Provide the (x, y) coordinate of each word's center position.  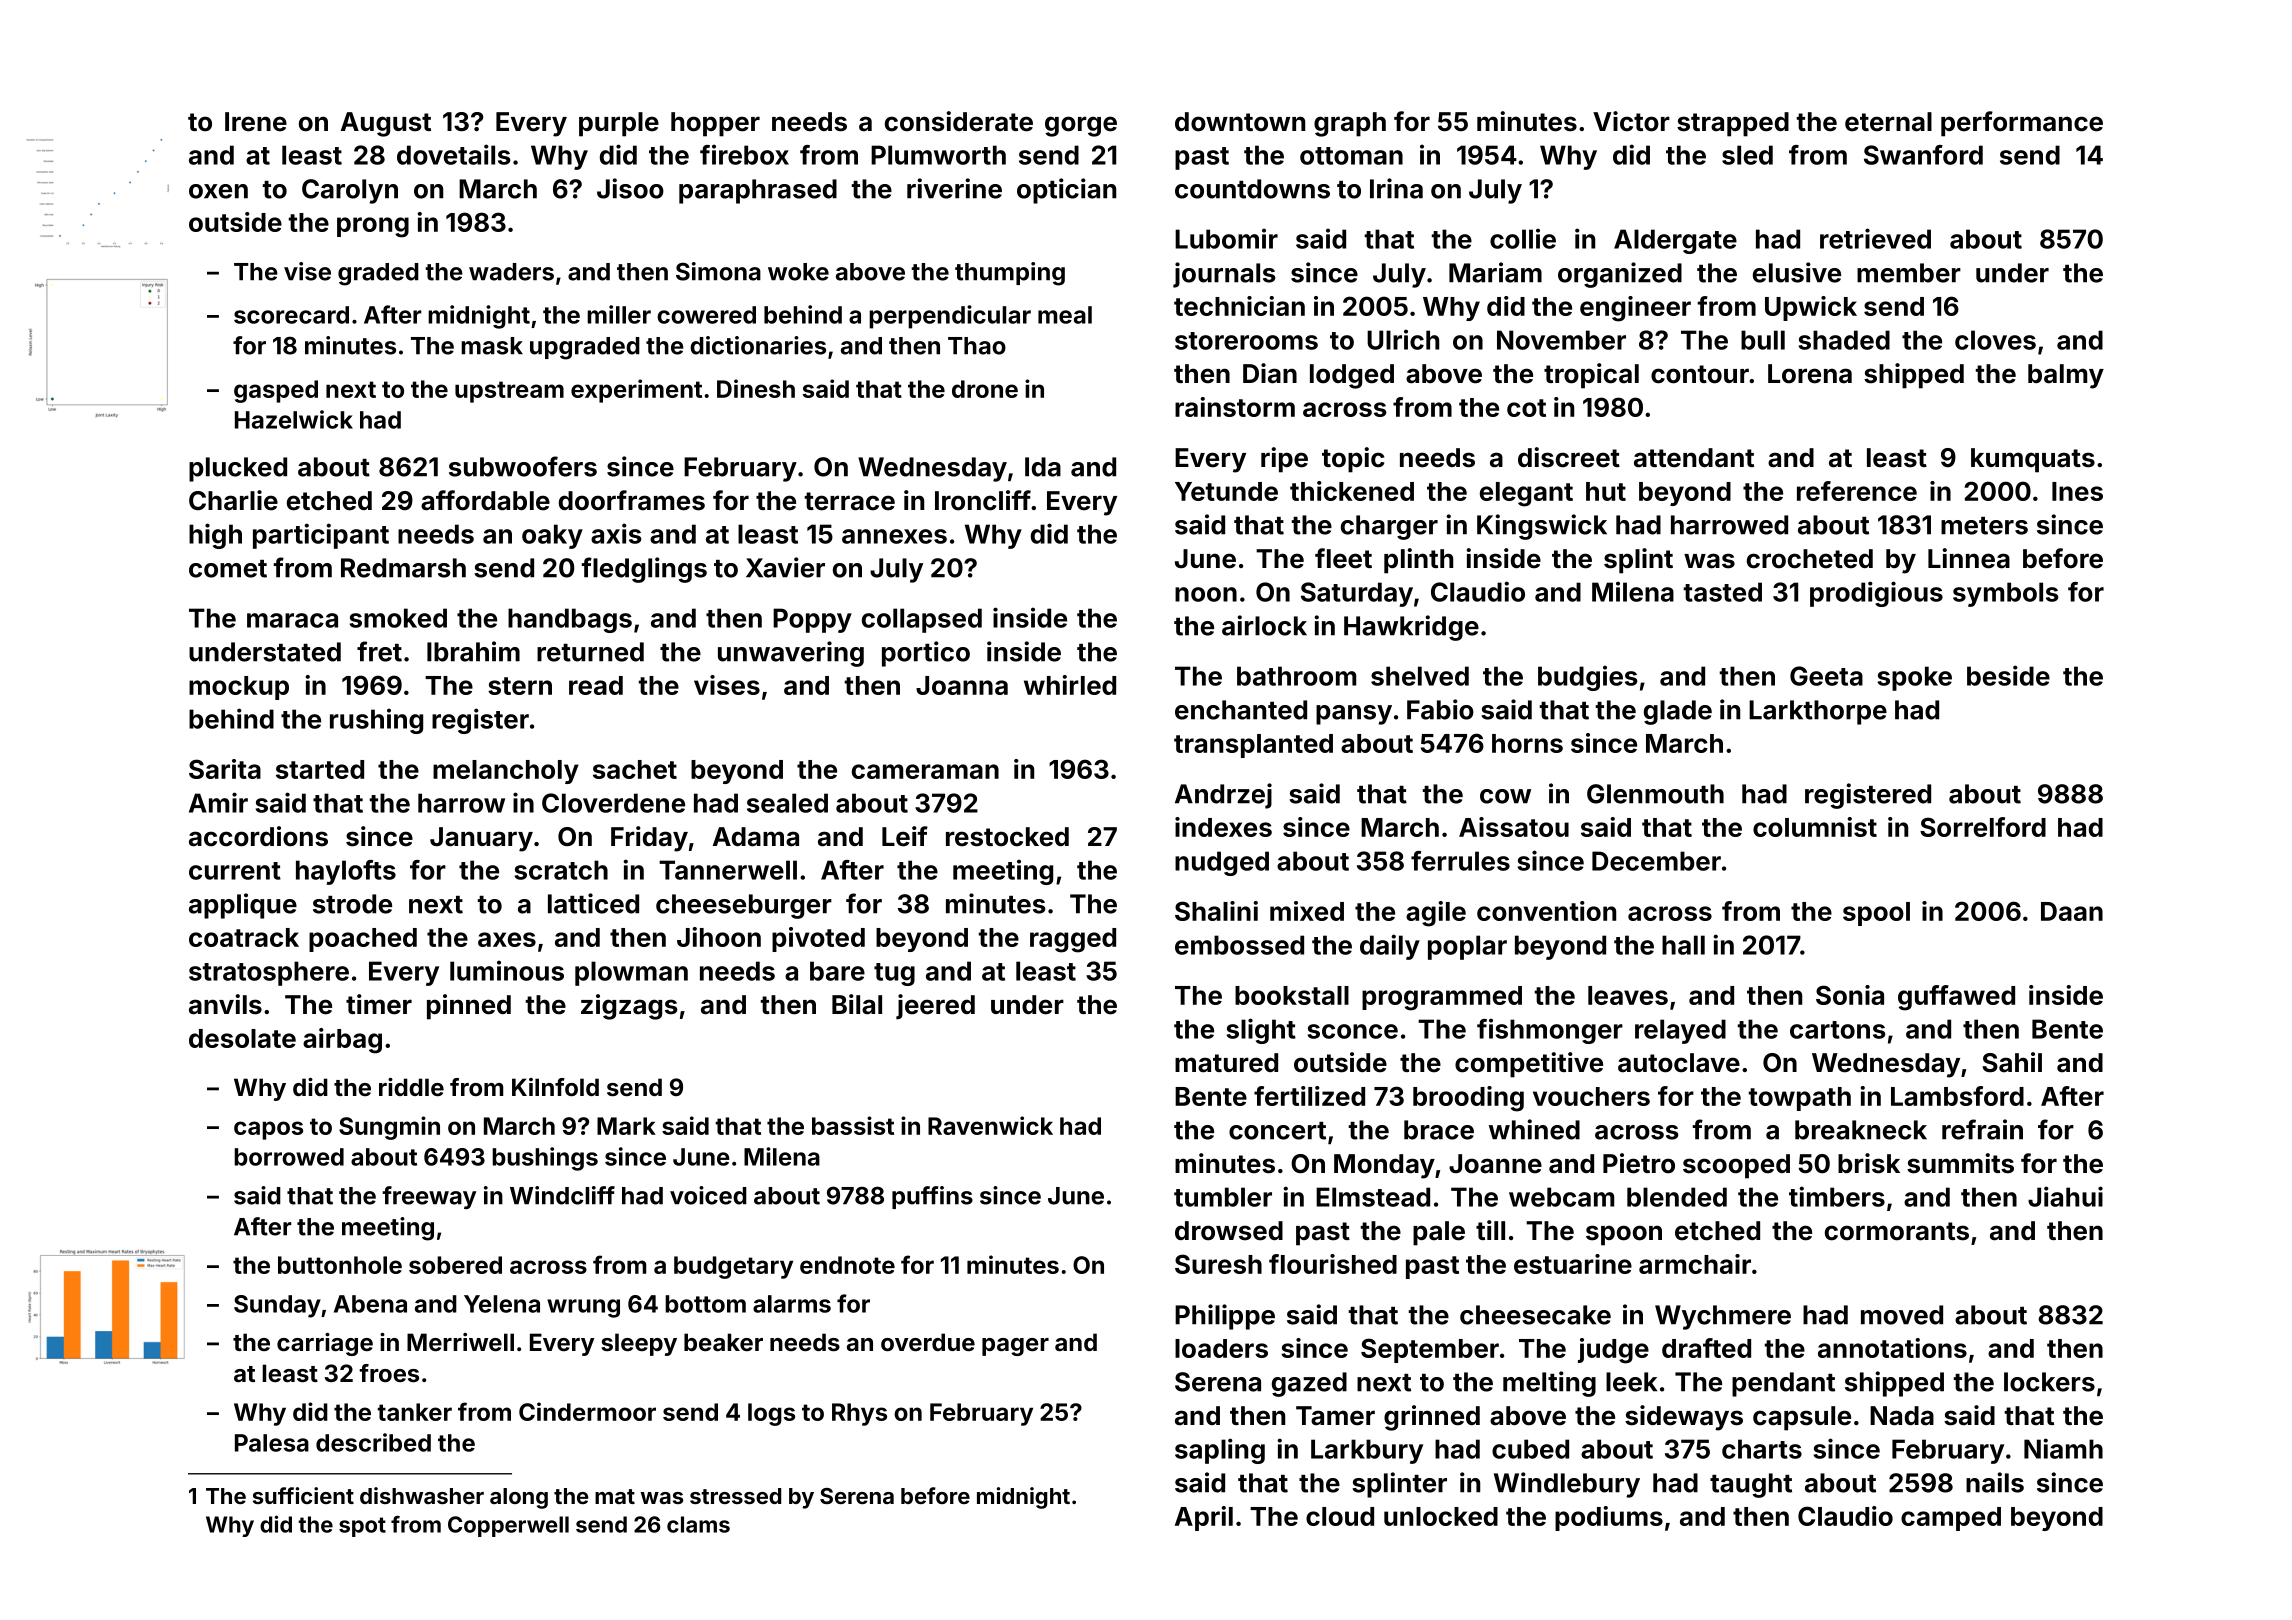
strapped (1733, 124)
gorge (1081, 126)
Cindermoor (587, 1411)
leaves (1628, 995)
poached (363, 940)
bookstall (1292, 995)
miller (619, 314)
